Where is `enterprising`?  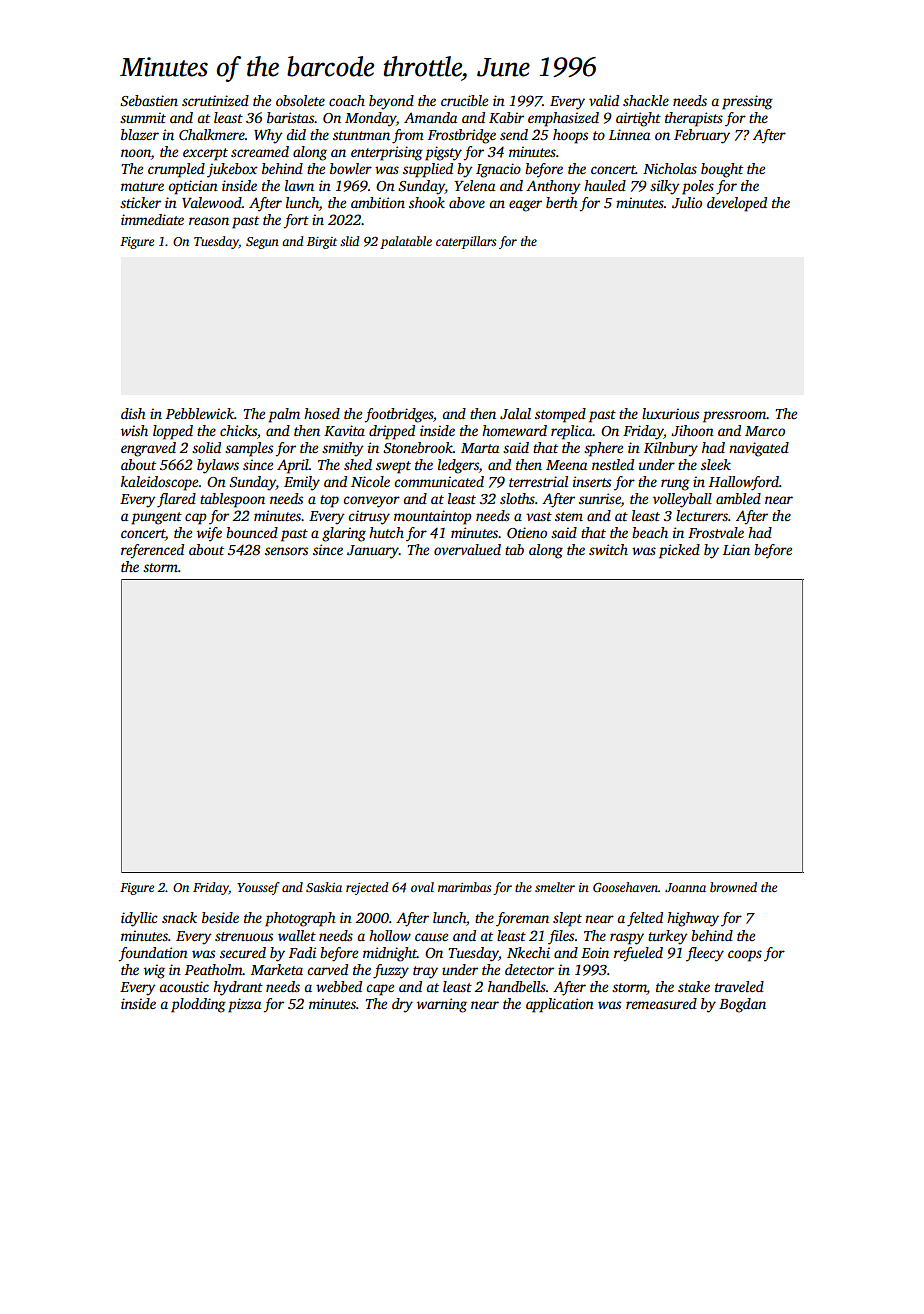
enterprising is located at coordinates (387, 153).
